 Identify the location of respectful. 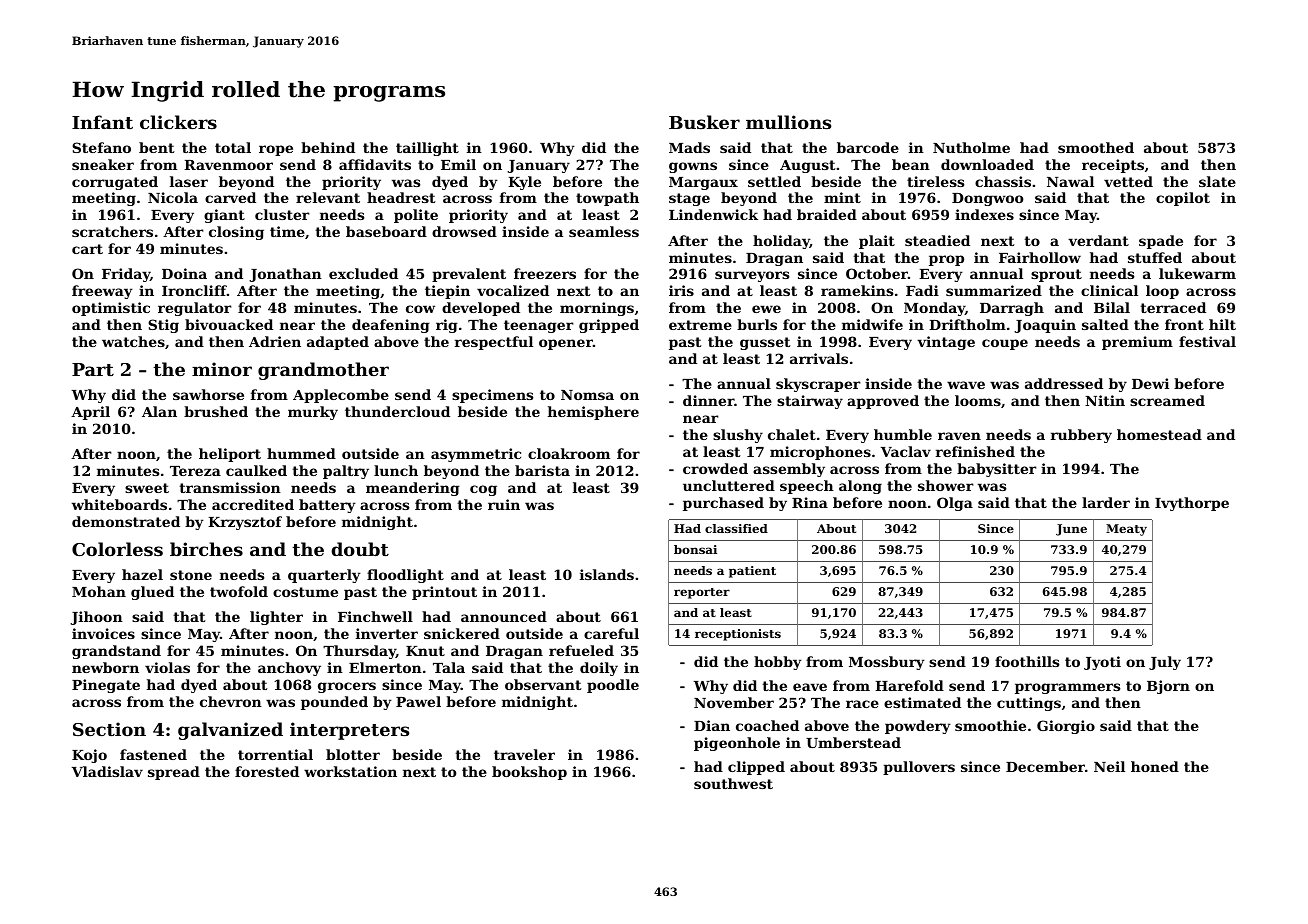
(494, 343).
